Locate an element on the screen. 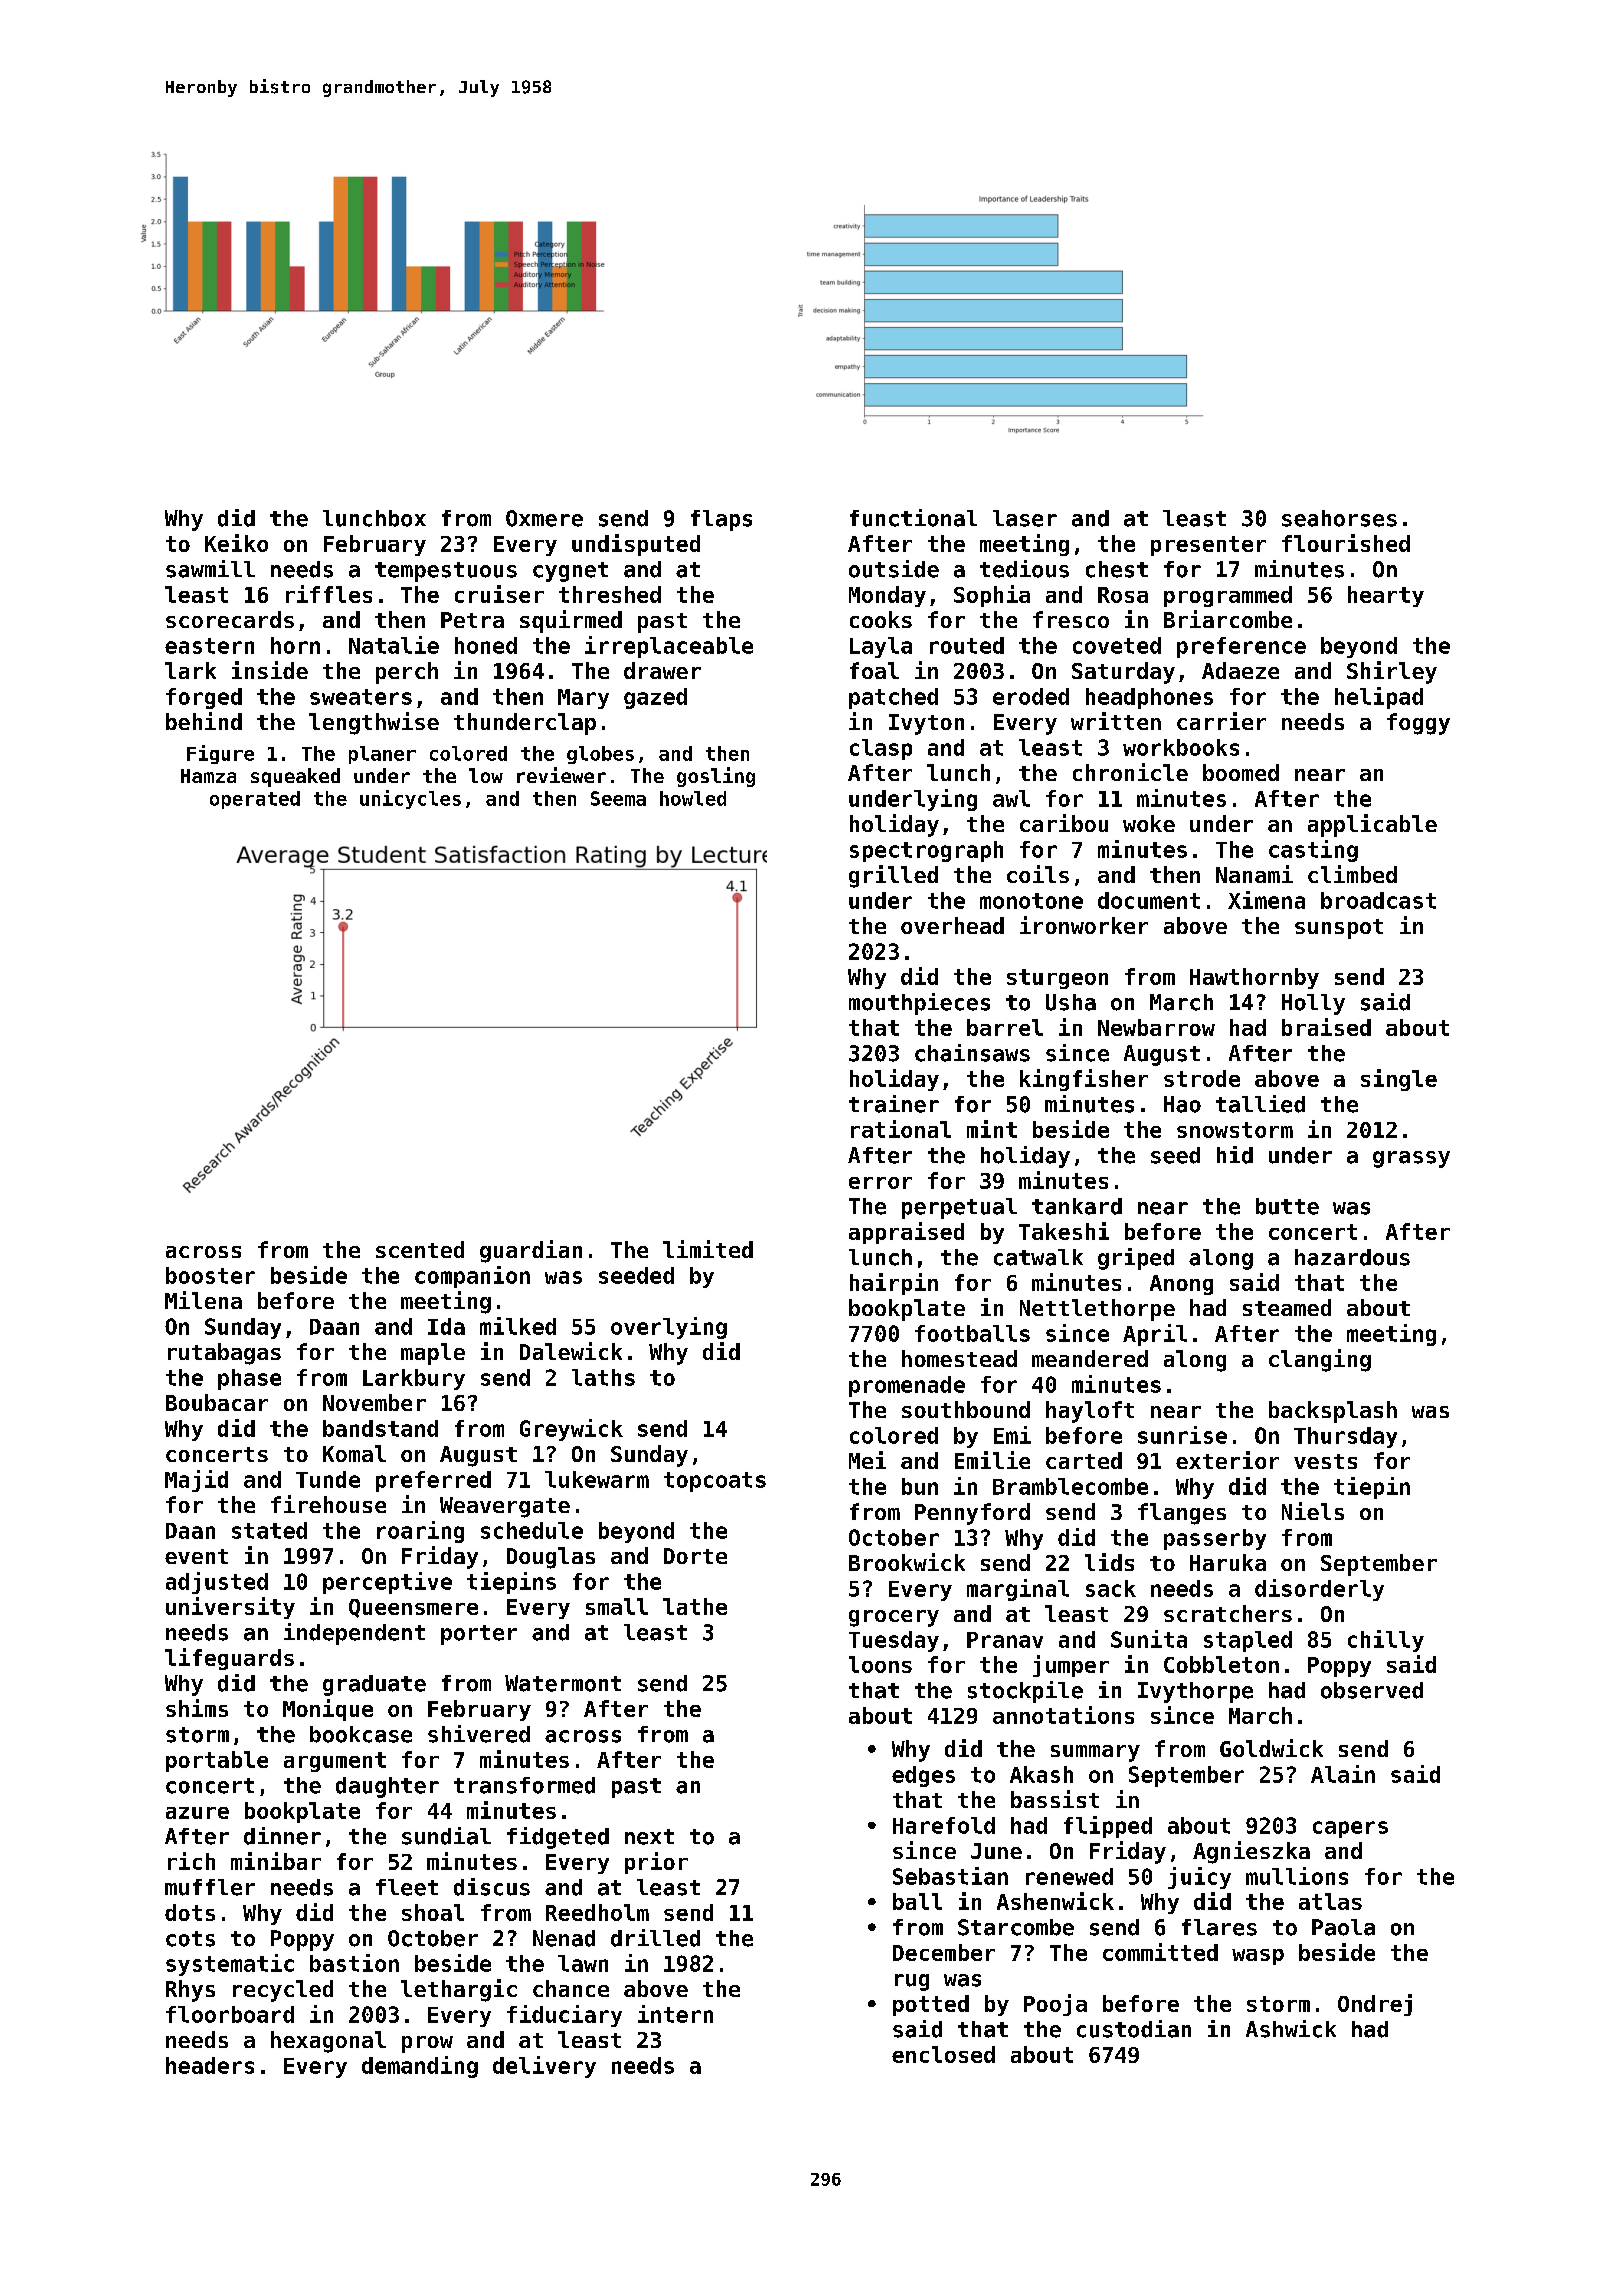  Dorte is located at coordinates (695, 1556).
